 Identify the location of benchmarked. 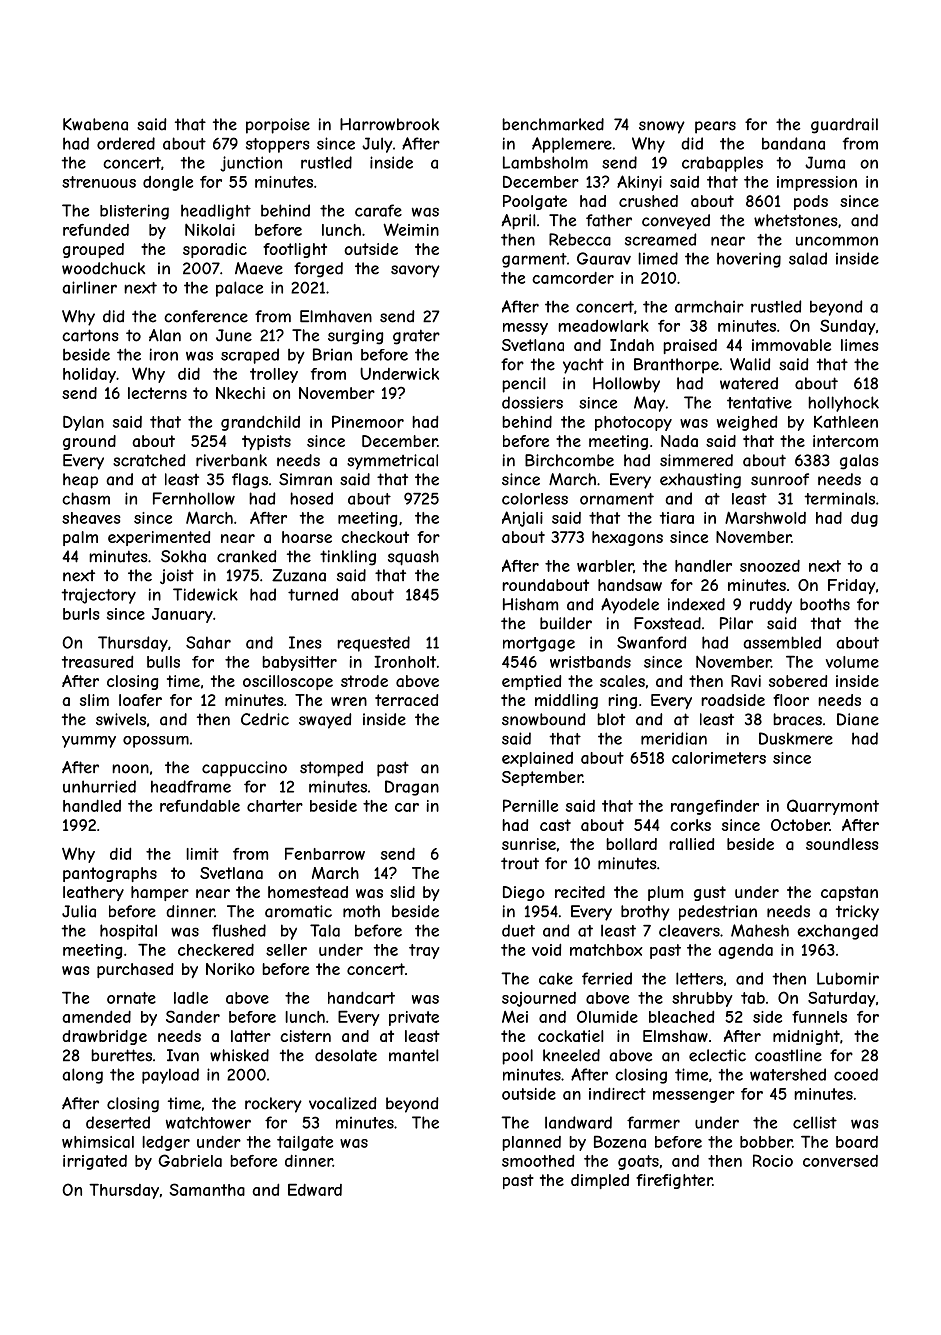
(553, 124).
